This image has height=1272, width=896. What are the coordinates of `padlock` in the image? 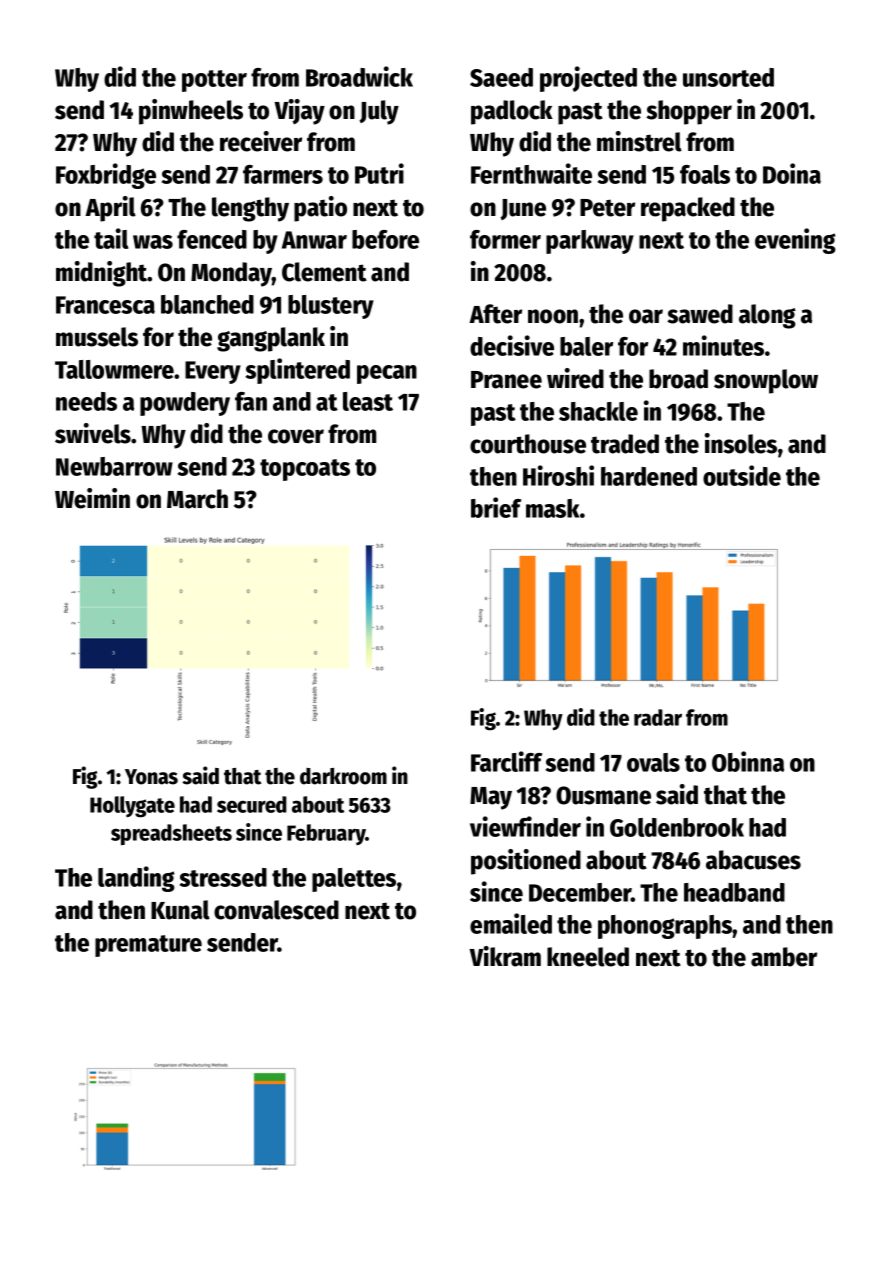 It's located at (512, 112).
